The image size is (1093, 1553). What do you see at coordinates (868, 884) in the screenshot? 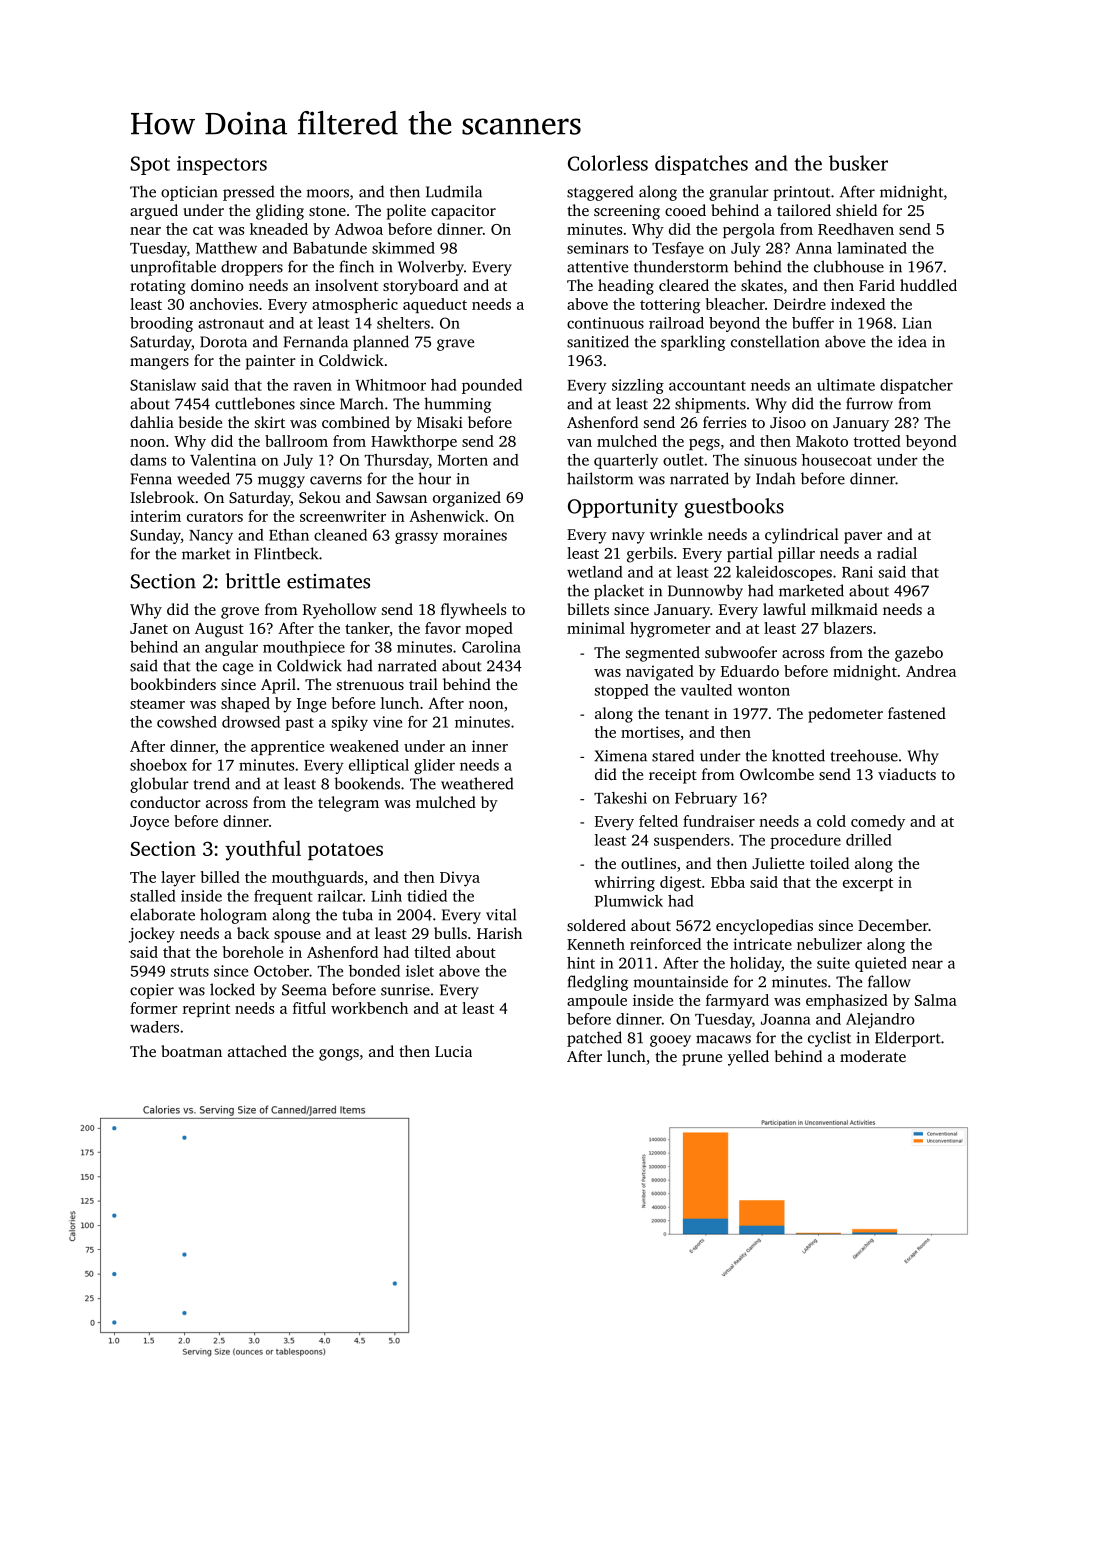
I see `excerpt` at bounding box center [868, 884].
